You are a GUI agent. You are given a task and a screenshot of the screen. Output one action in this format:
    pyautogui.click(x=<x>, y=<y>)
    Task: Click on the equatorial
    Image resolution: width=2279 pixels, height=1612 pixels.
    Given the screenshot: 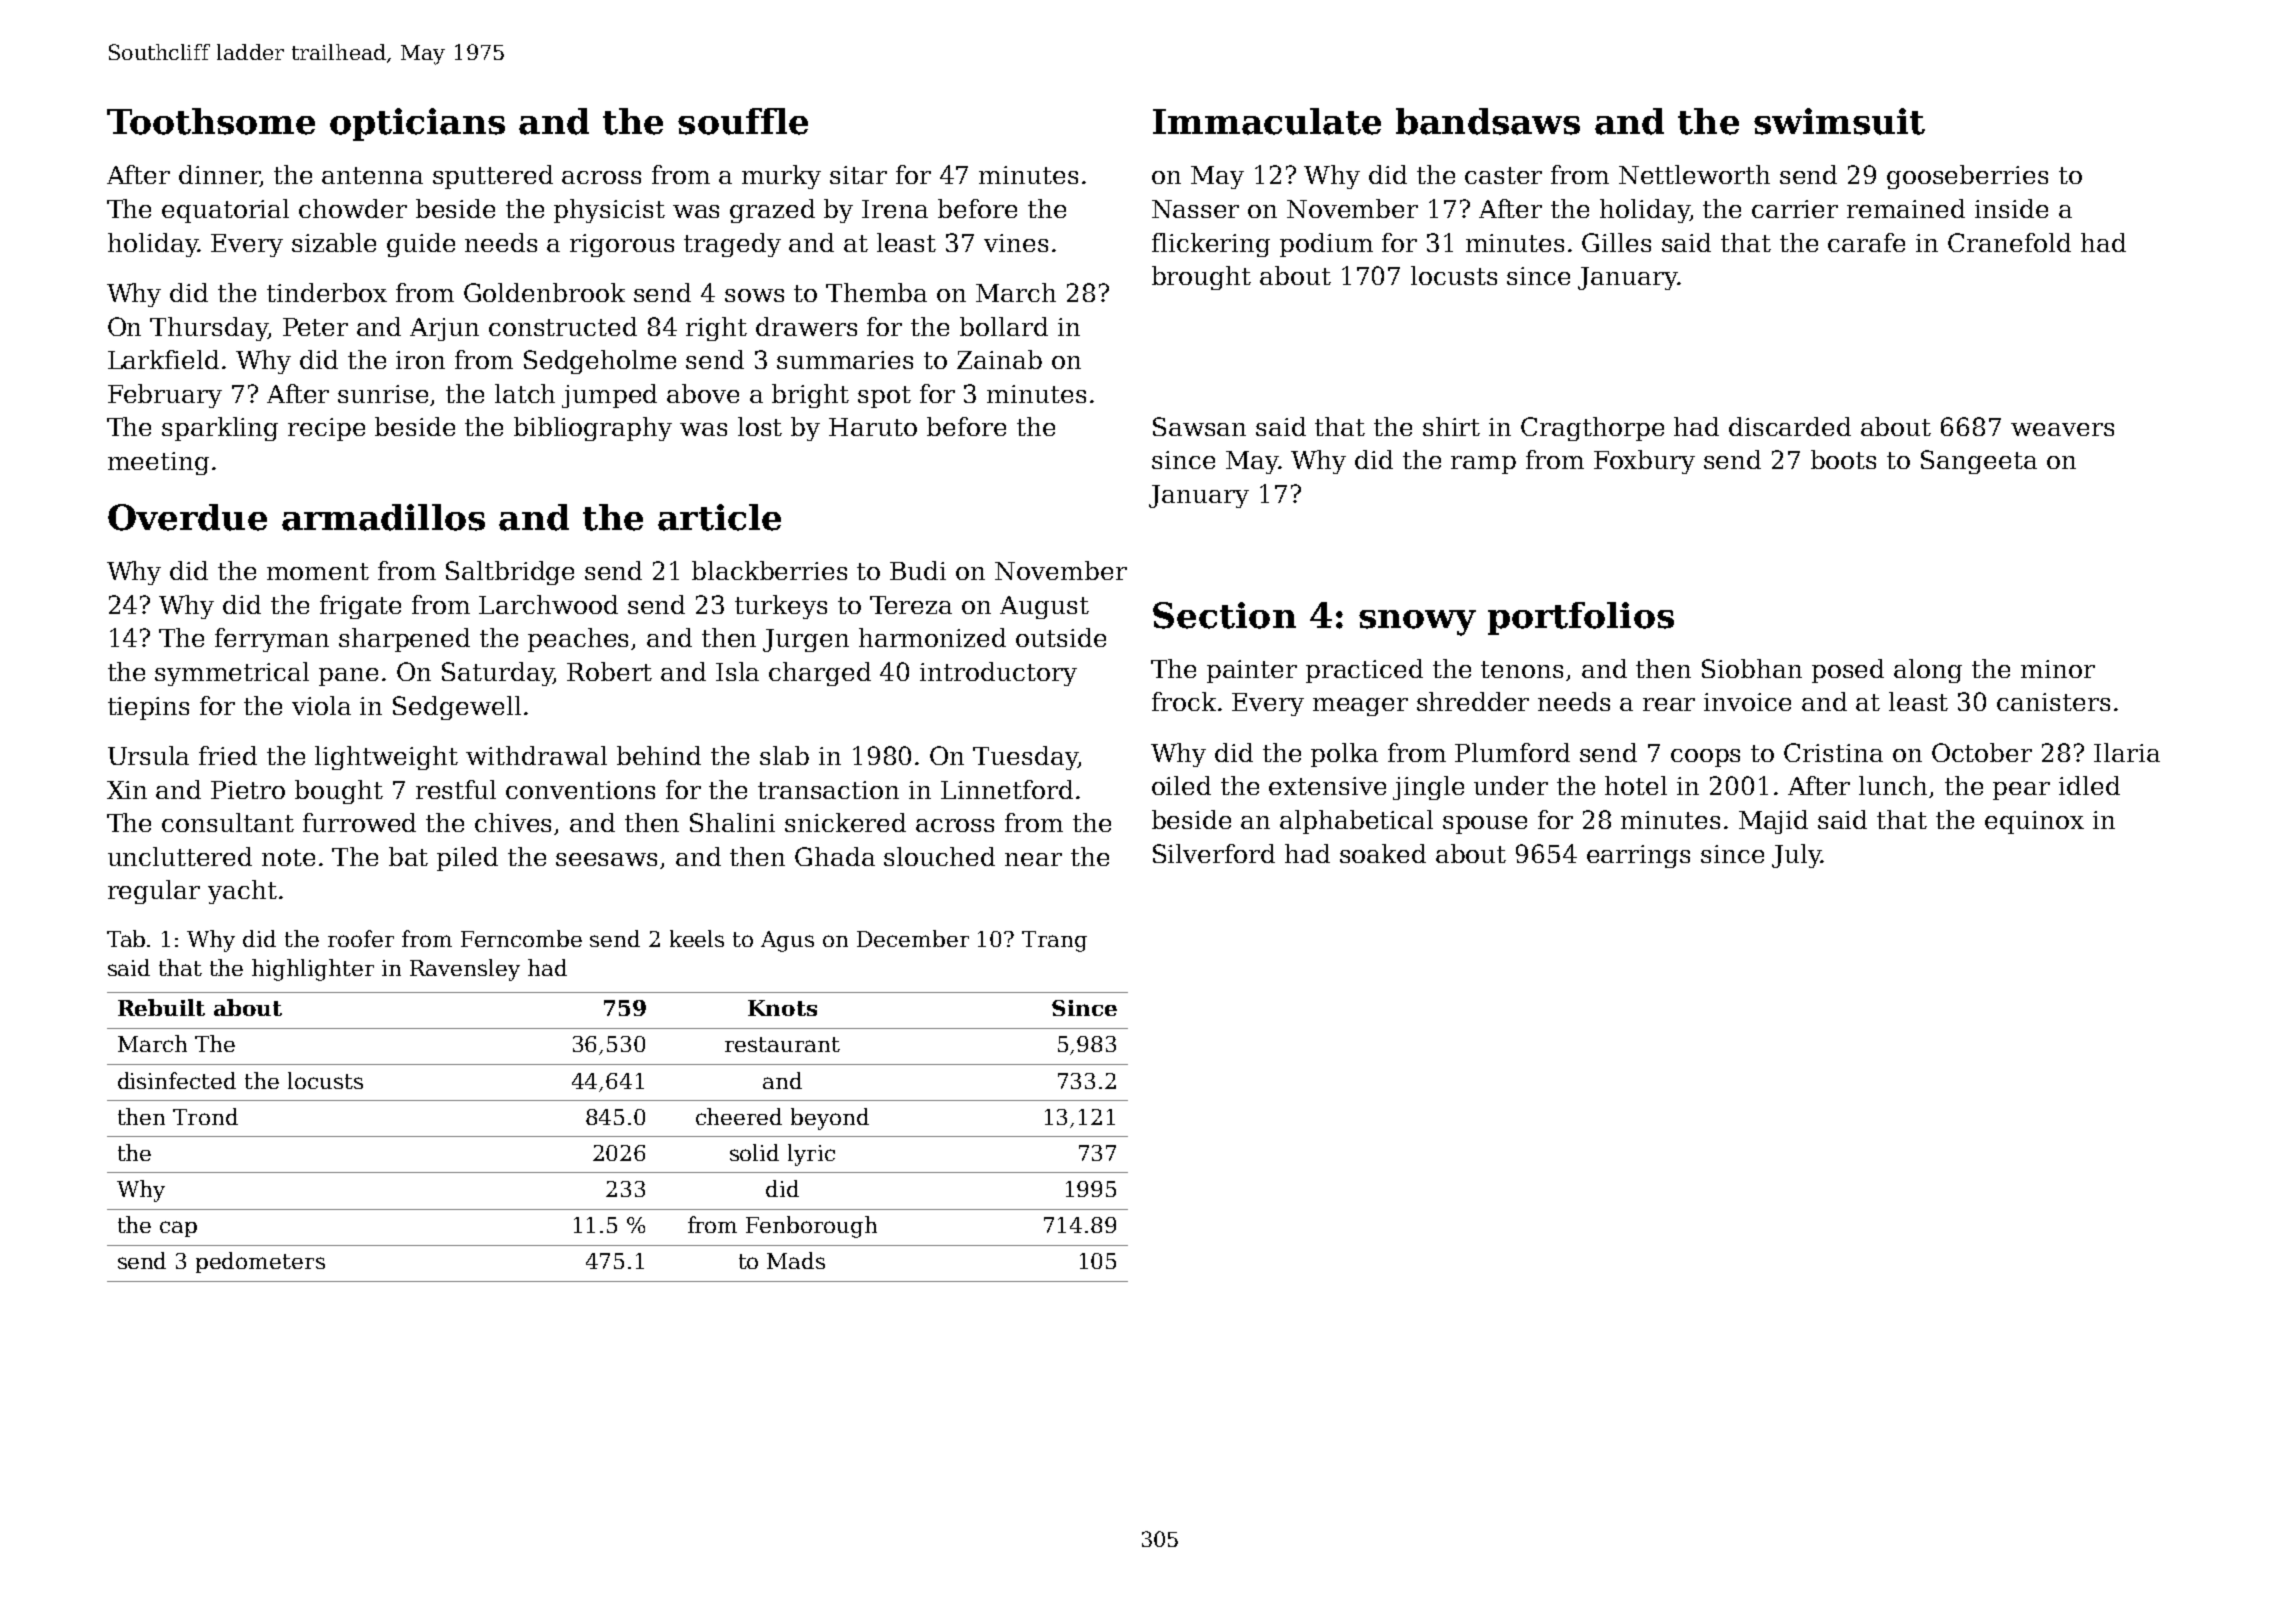 What is the action you would take?
    pyautogui.click(x=225, y=211)
